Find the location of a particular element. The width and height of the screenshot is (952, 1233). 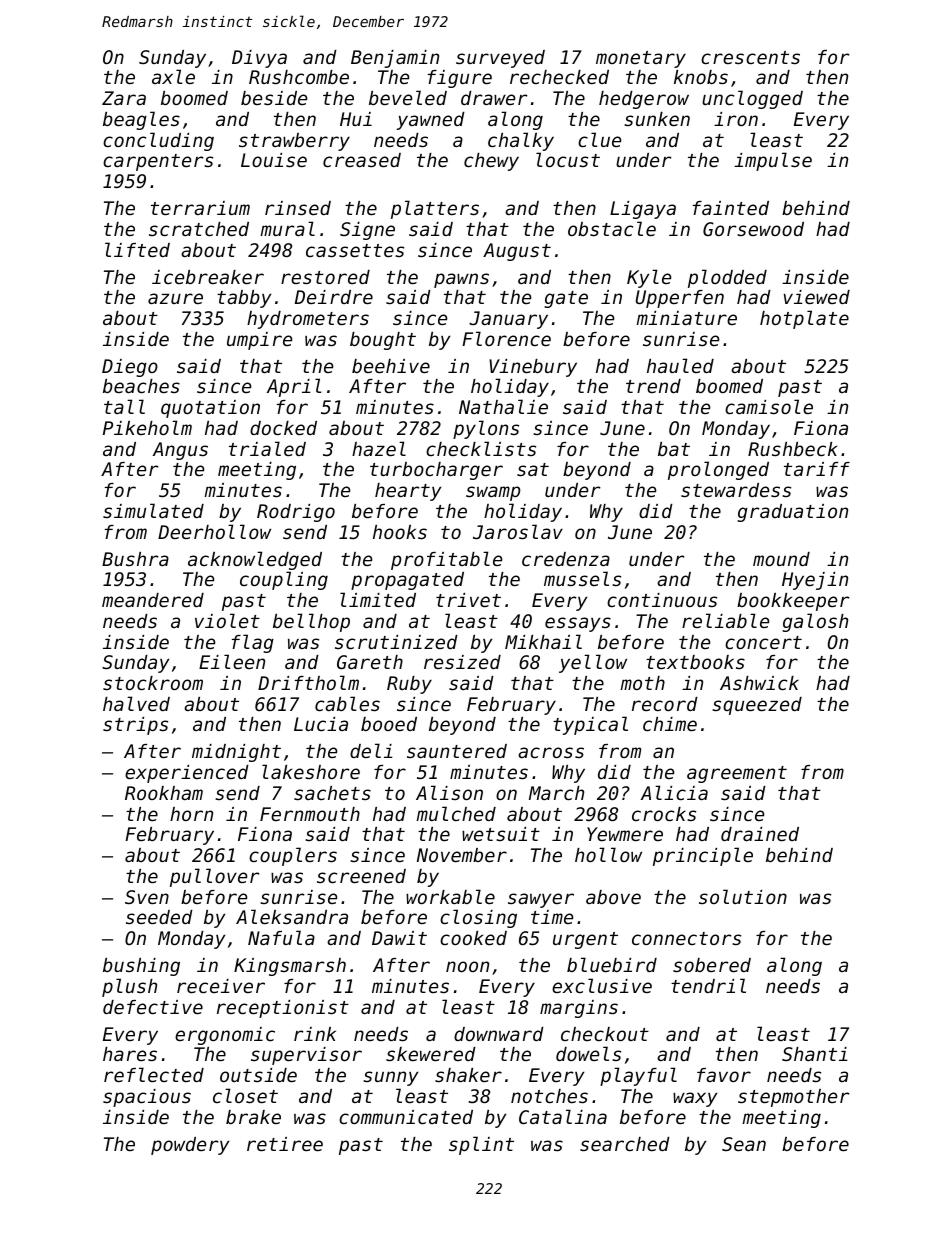

March is located at coordinates (556, 793).
